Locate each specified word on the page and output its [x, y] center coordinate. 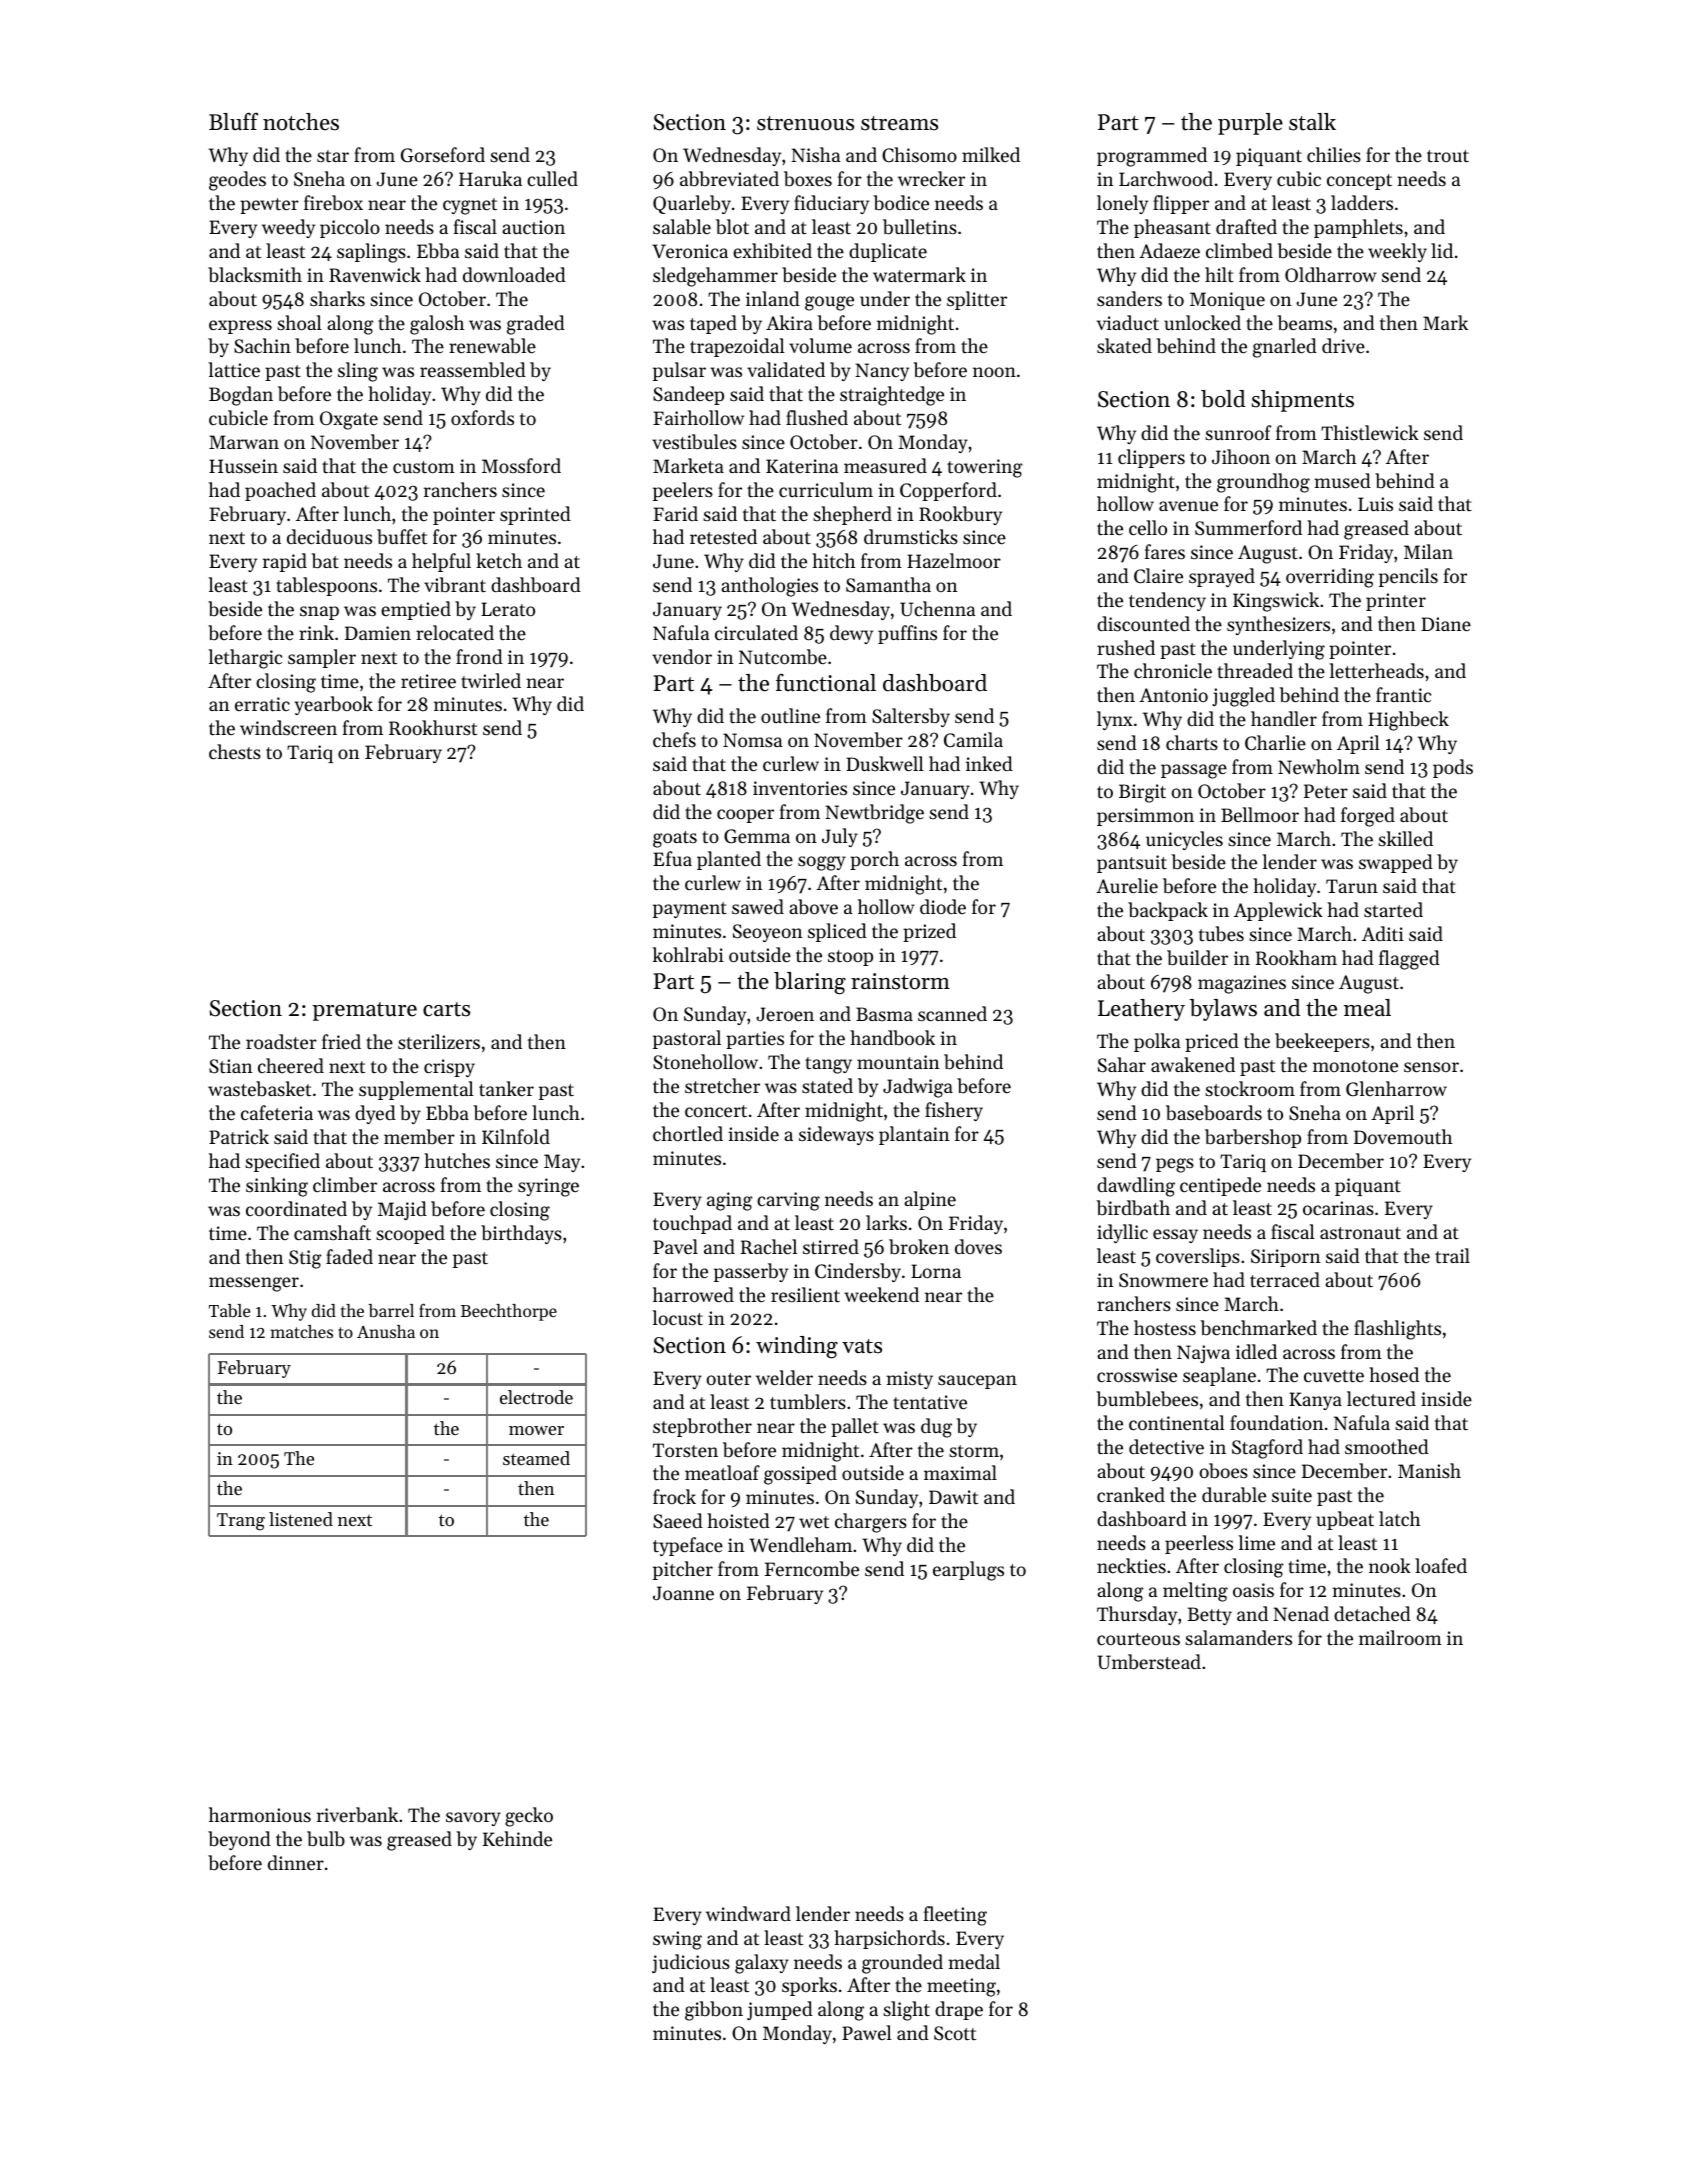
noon [994, 372]
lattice [234, 369]
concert [716, 1111]
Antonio [1173, 695]
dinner [296, 1862]
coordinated [296, 1208]
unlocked [1202, 322]
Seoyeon [767, 933]
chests [235, 751]
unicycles [1184, 840]
